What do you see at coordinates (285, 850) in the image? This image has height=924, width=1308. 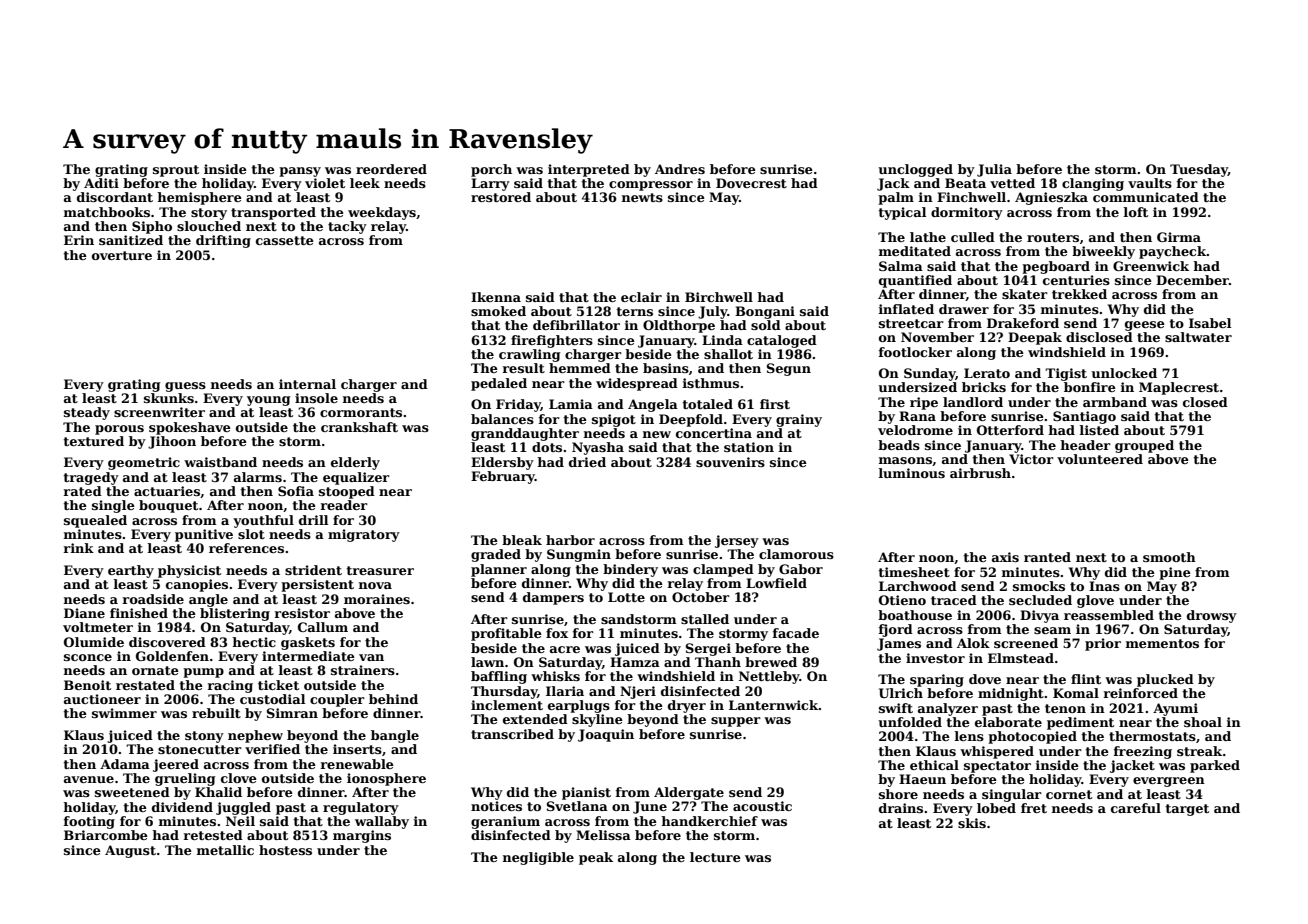 I see `hostess` at bounding box center [285, 850].
